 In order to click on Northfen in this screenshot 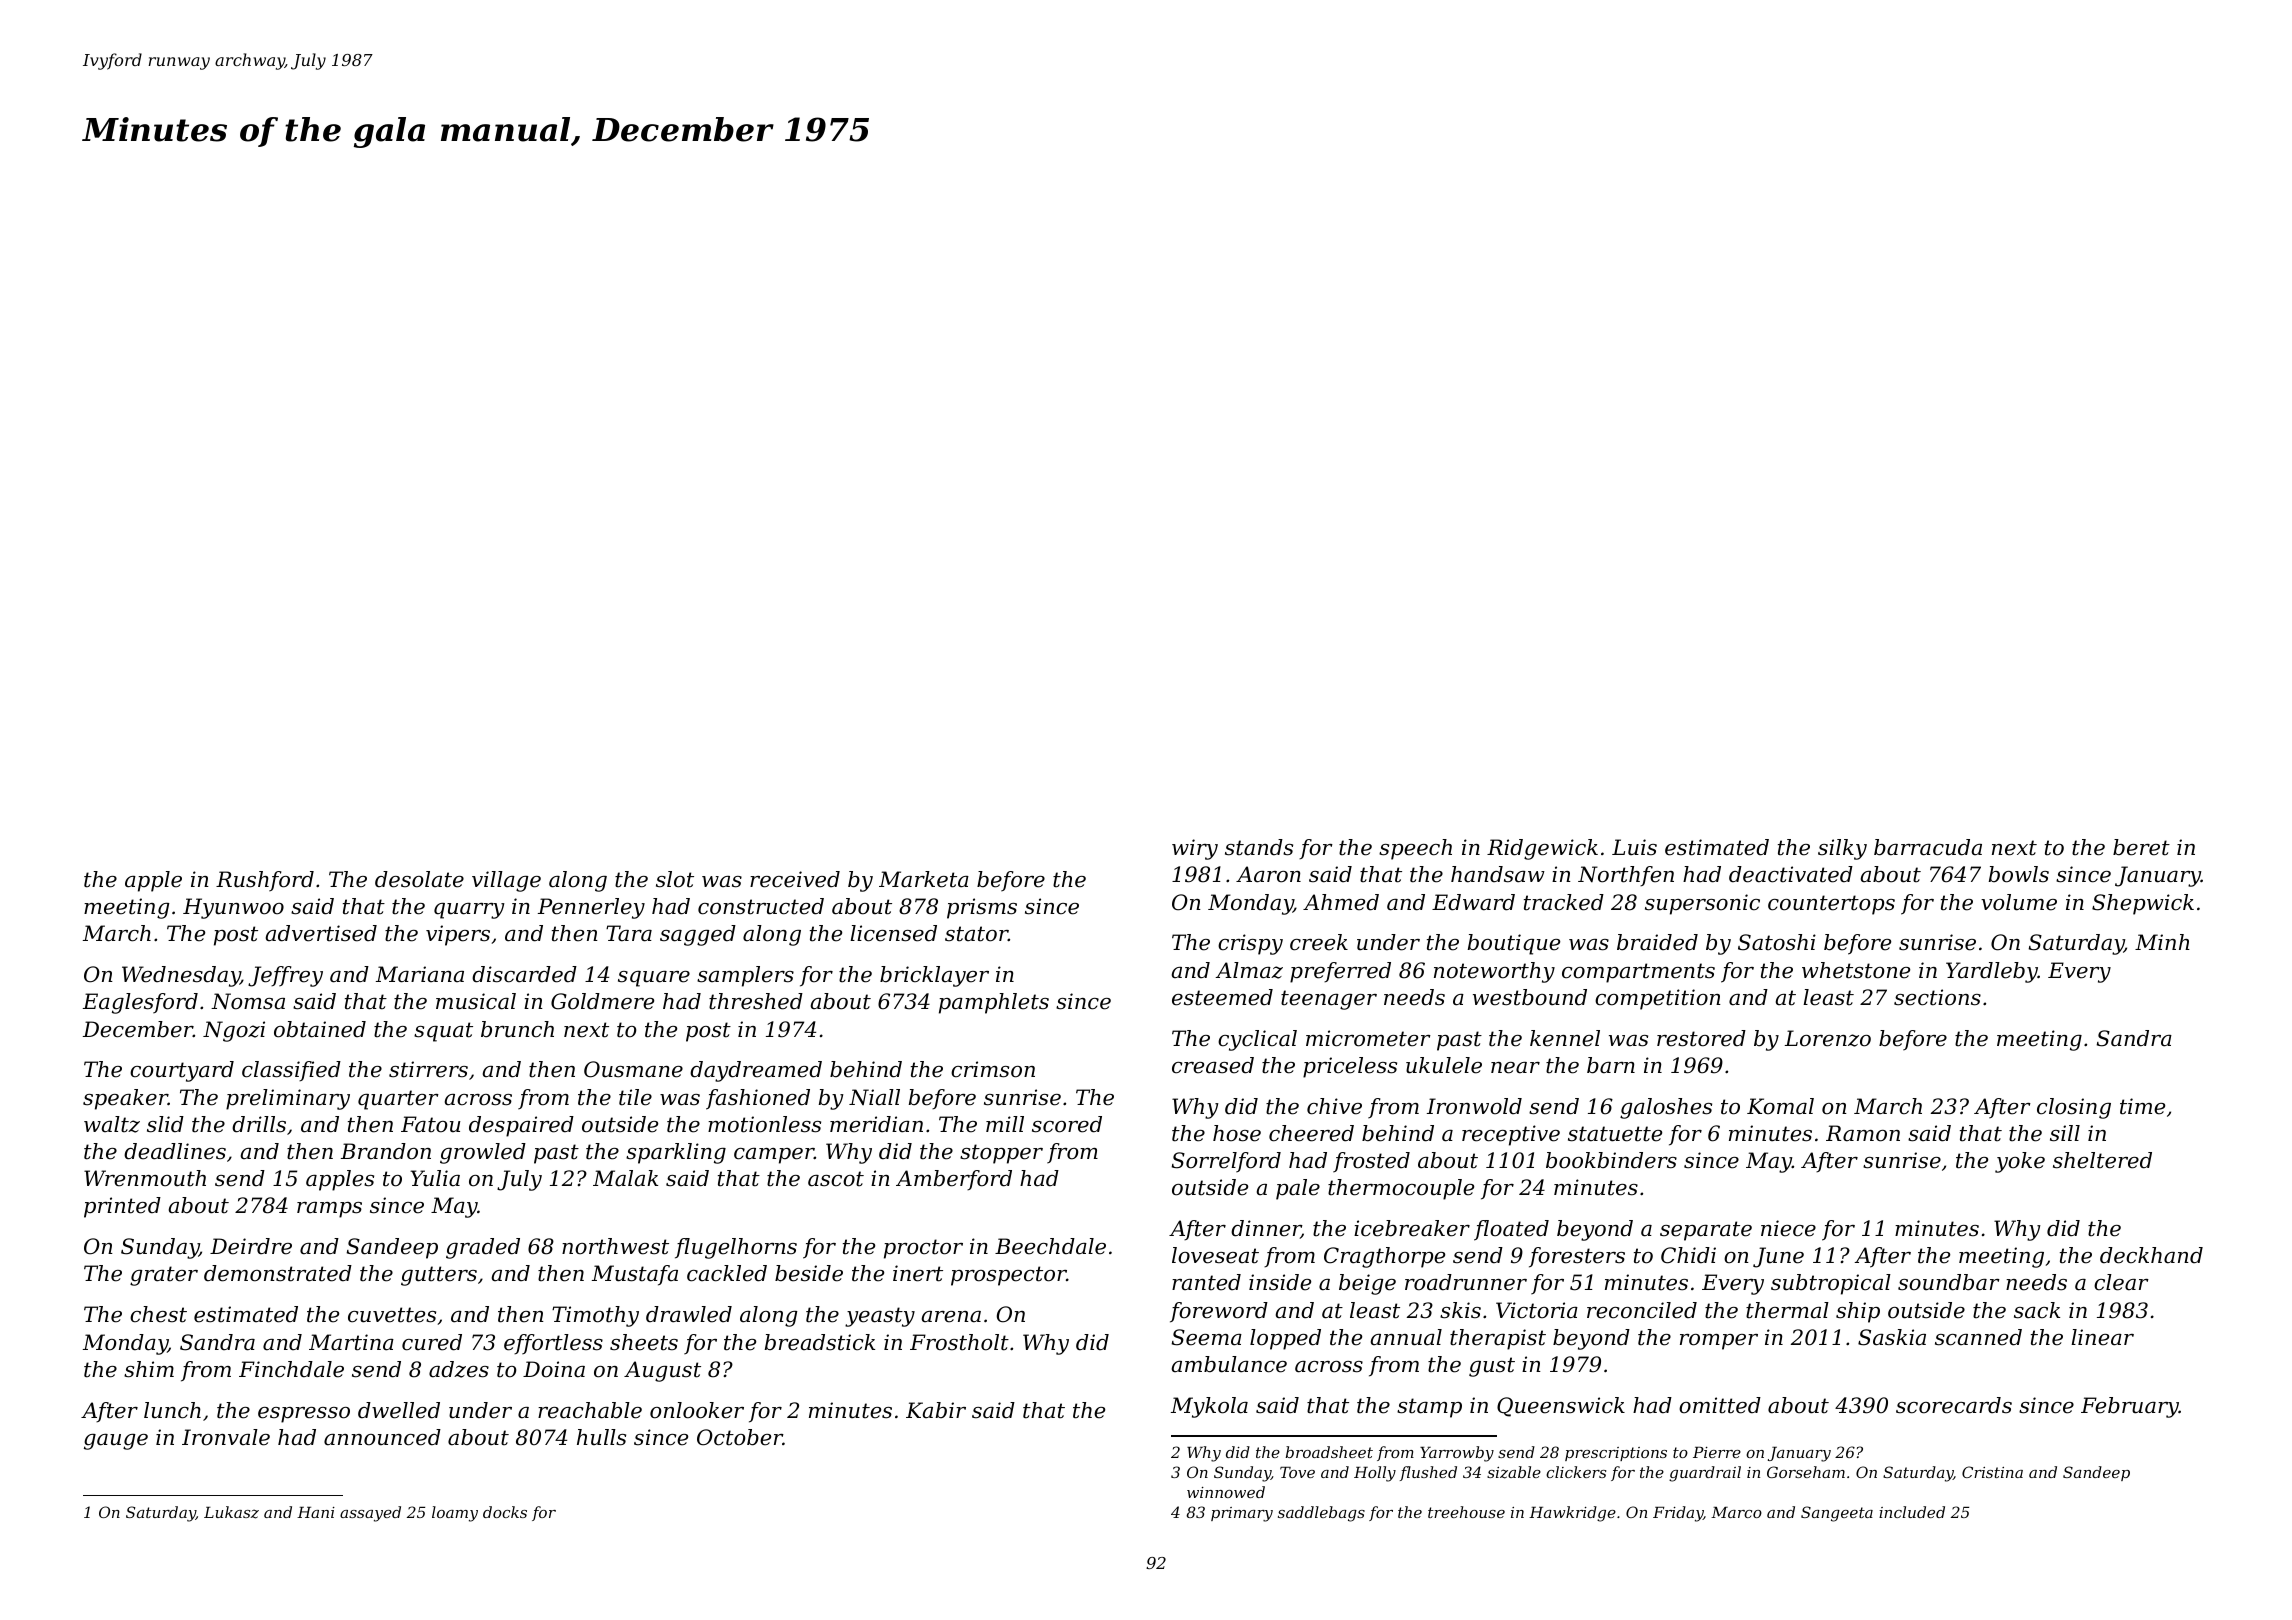, I will do `click(1626, 876)`.
